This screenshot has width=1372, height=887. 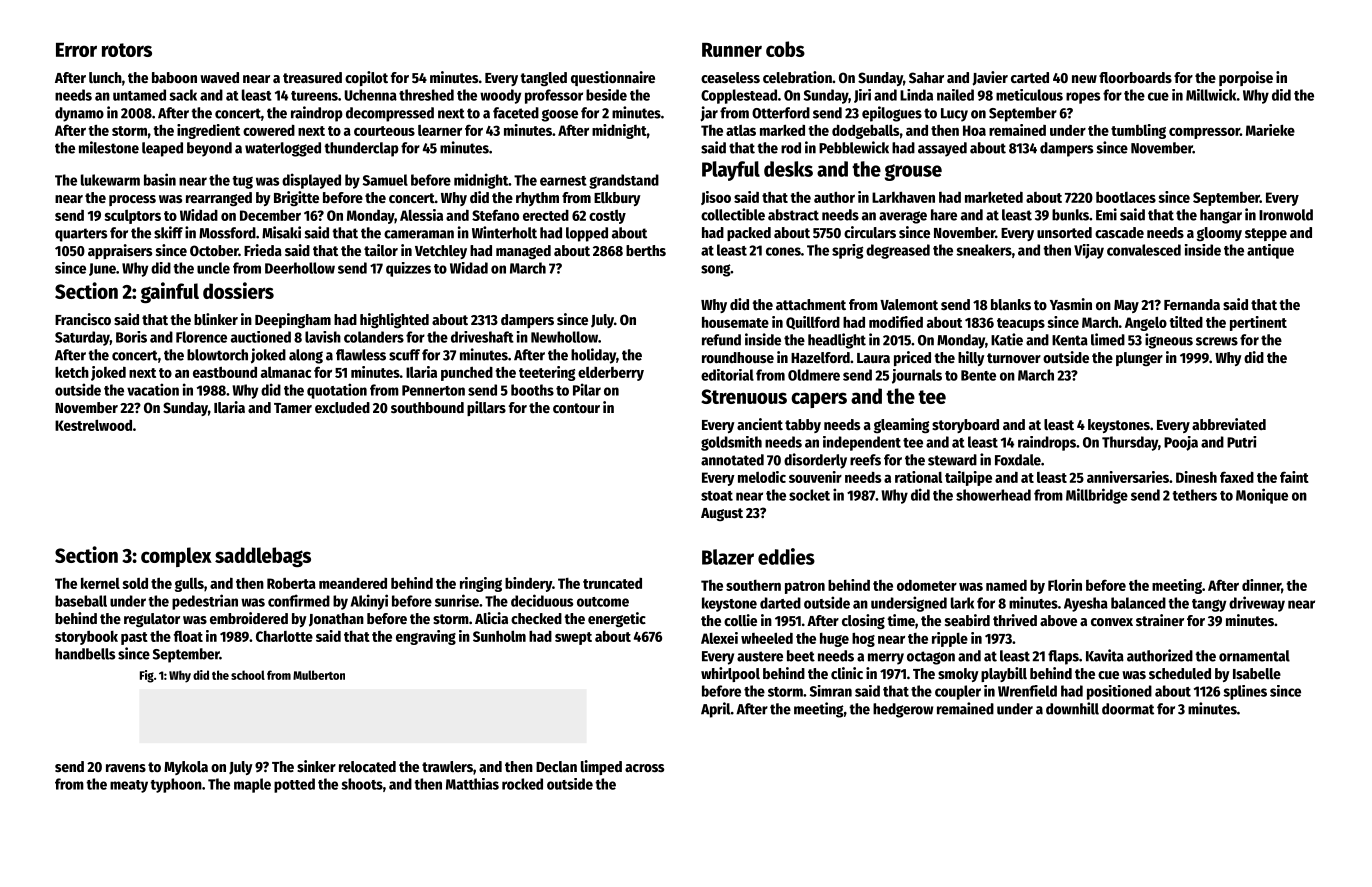 What do you see at coordinates (261, 337) in the screenshot?
I see `auctioned` at bounding box center [261, 337].
